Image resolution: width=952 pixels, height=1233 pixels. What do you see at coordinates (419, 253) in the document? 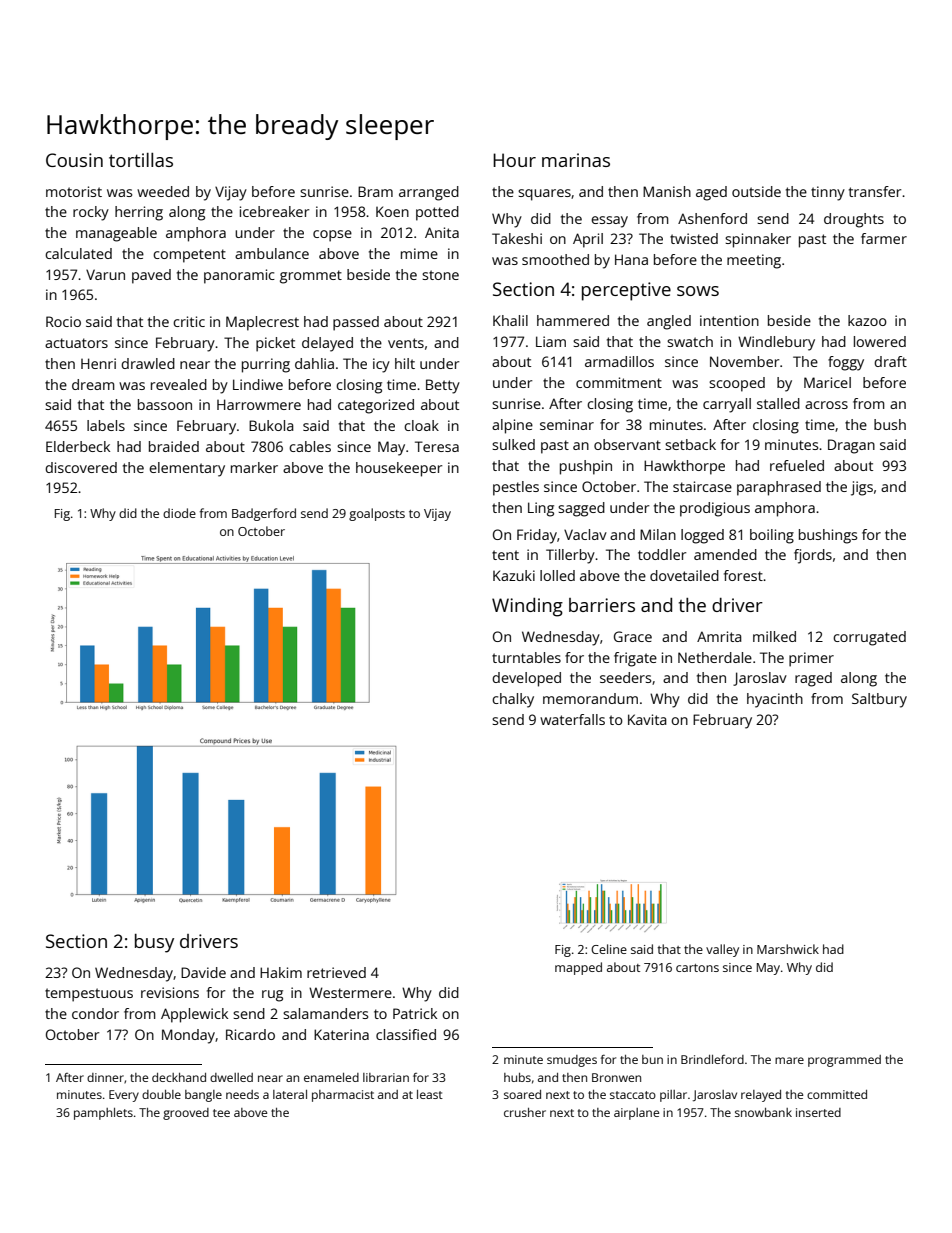
I see `mime` at bounding box center [419, 253].
